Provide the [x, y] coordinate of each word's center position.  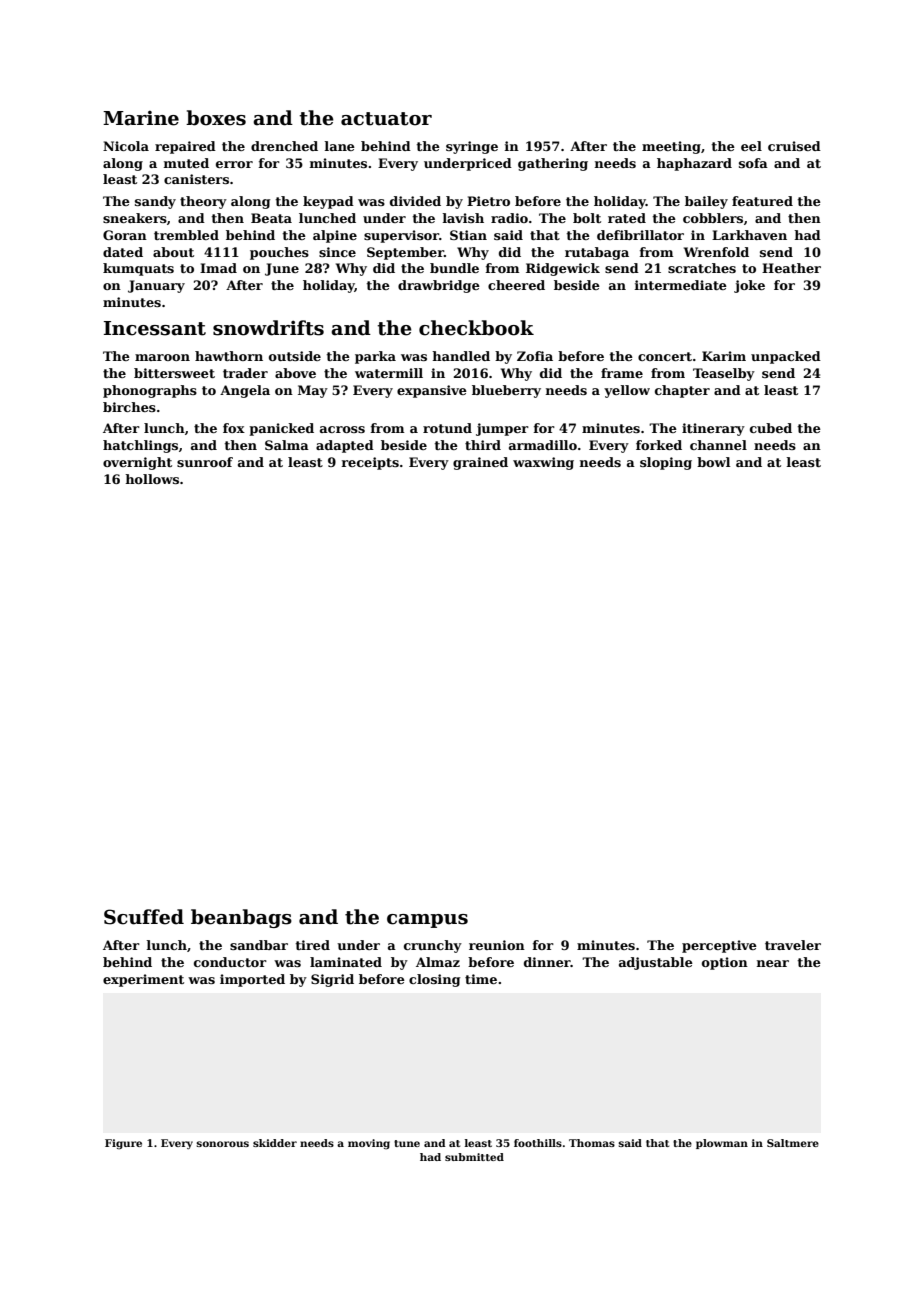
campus [427, 921]
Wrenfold [716, 252]
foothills [538, 1143]
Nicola [126, 146]
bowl [713, 462]
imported [252, 980]
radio [509, 218]
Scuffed [144, 917]
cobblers [713, 218]
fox [234, 428]
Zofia [535, 356]
